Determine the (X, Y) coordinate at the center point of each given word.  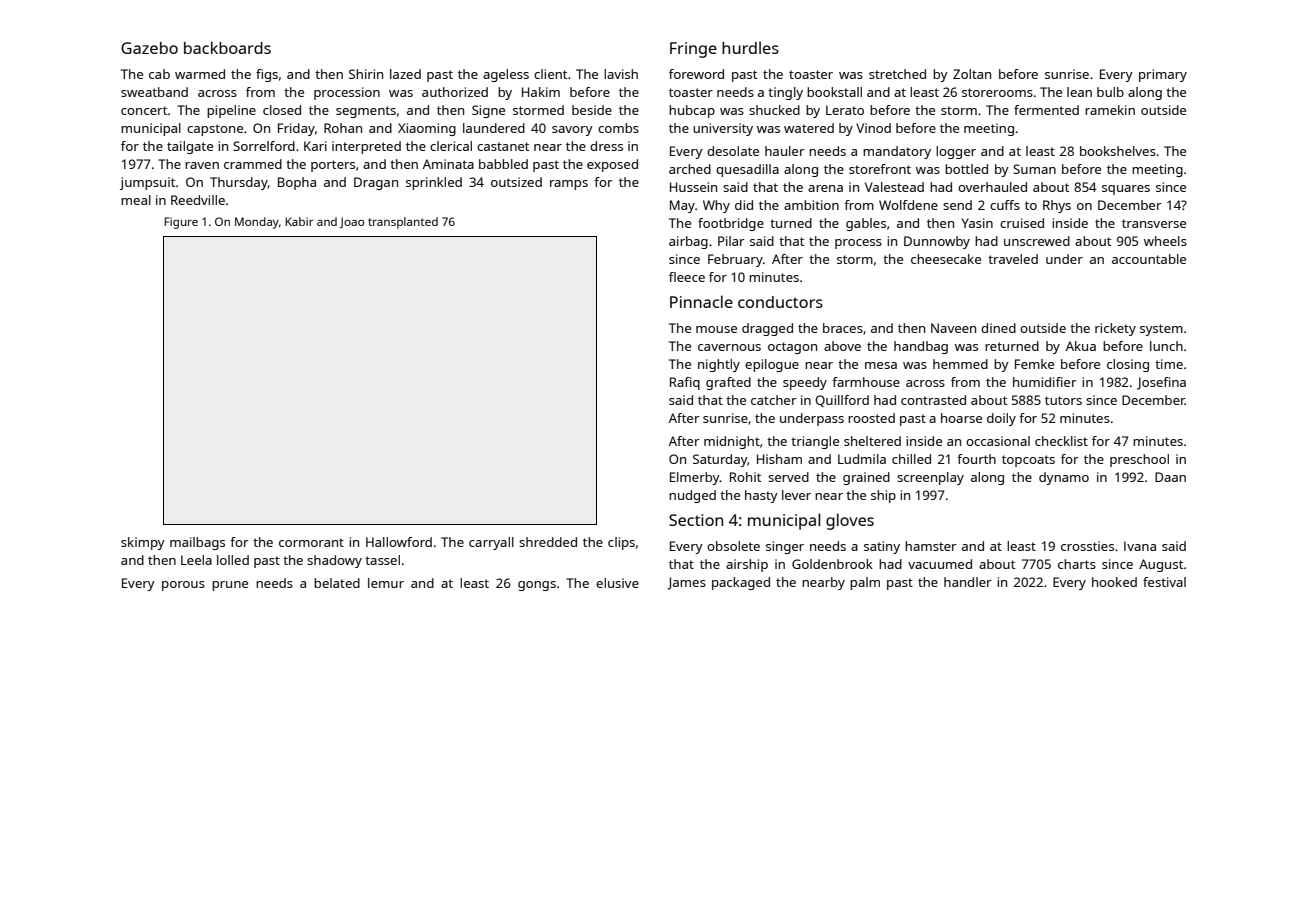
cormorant (311, 542)
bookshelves (1118, 151)
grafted (728, 383)
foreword (696, 74)
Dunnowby (937, 242)
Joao (351, 222)
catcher (774, 400)
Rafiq (685, 383)
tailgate (190, 147)
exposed (612, 165)
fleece (687, 277)
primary (1163, 75)
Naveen (953, 328)
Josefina (1161, 383)
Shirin (366, 74)
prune (230, 586)
